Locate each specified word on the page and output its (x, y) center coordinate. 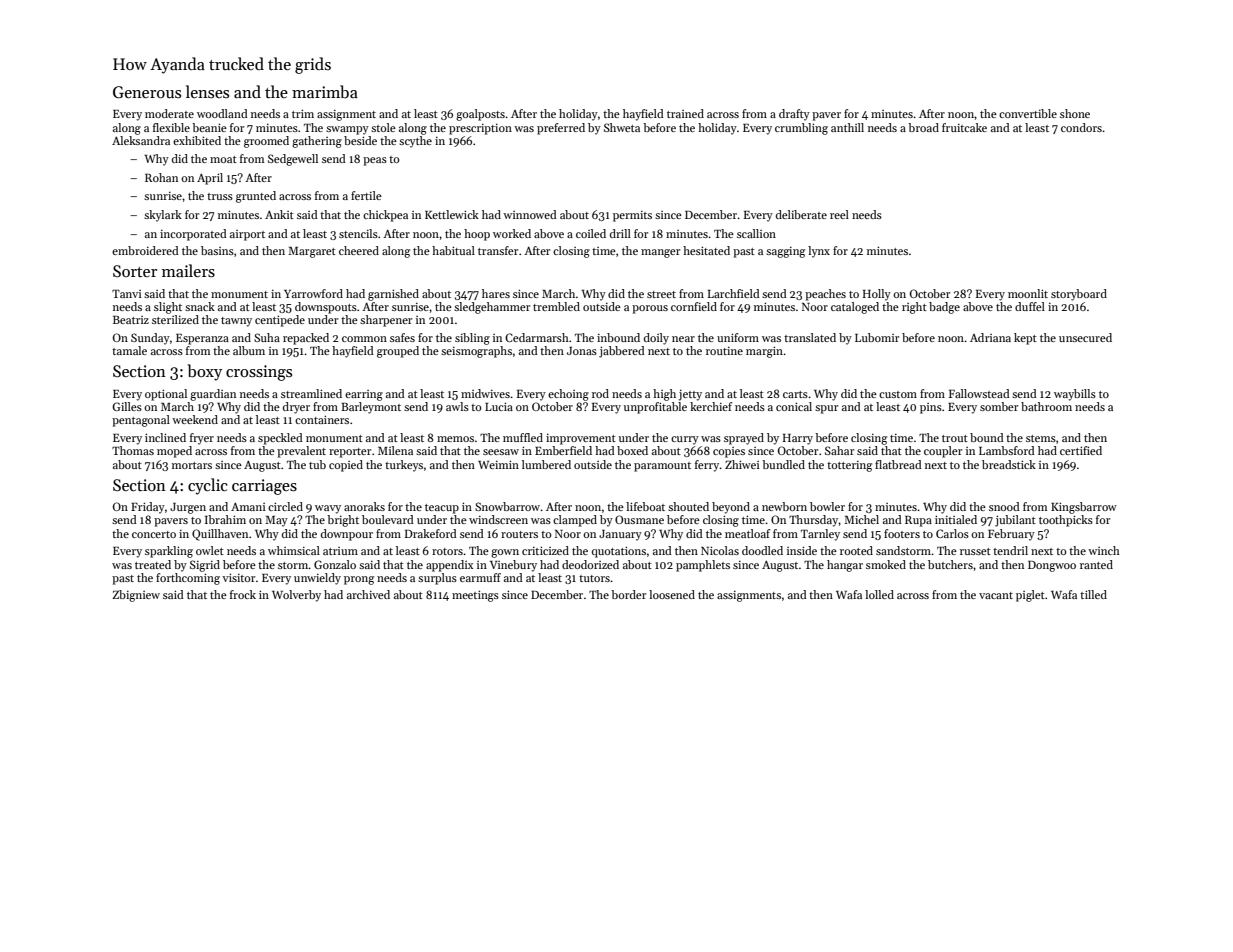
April (210, 179)
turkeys (404, 466)
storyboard (1079, 295)
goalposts (480, 115)
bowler (827, 506)
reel (839, 214)
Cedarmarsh (537, 337)
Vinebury (513, 566)
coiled (591, 233)
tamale (129, 350)
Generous (147, 92)
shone (1075, 113)
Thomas (133, 450)
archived (368, 594)
